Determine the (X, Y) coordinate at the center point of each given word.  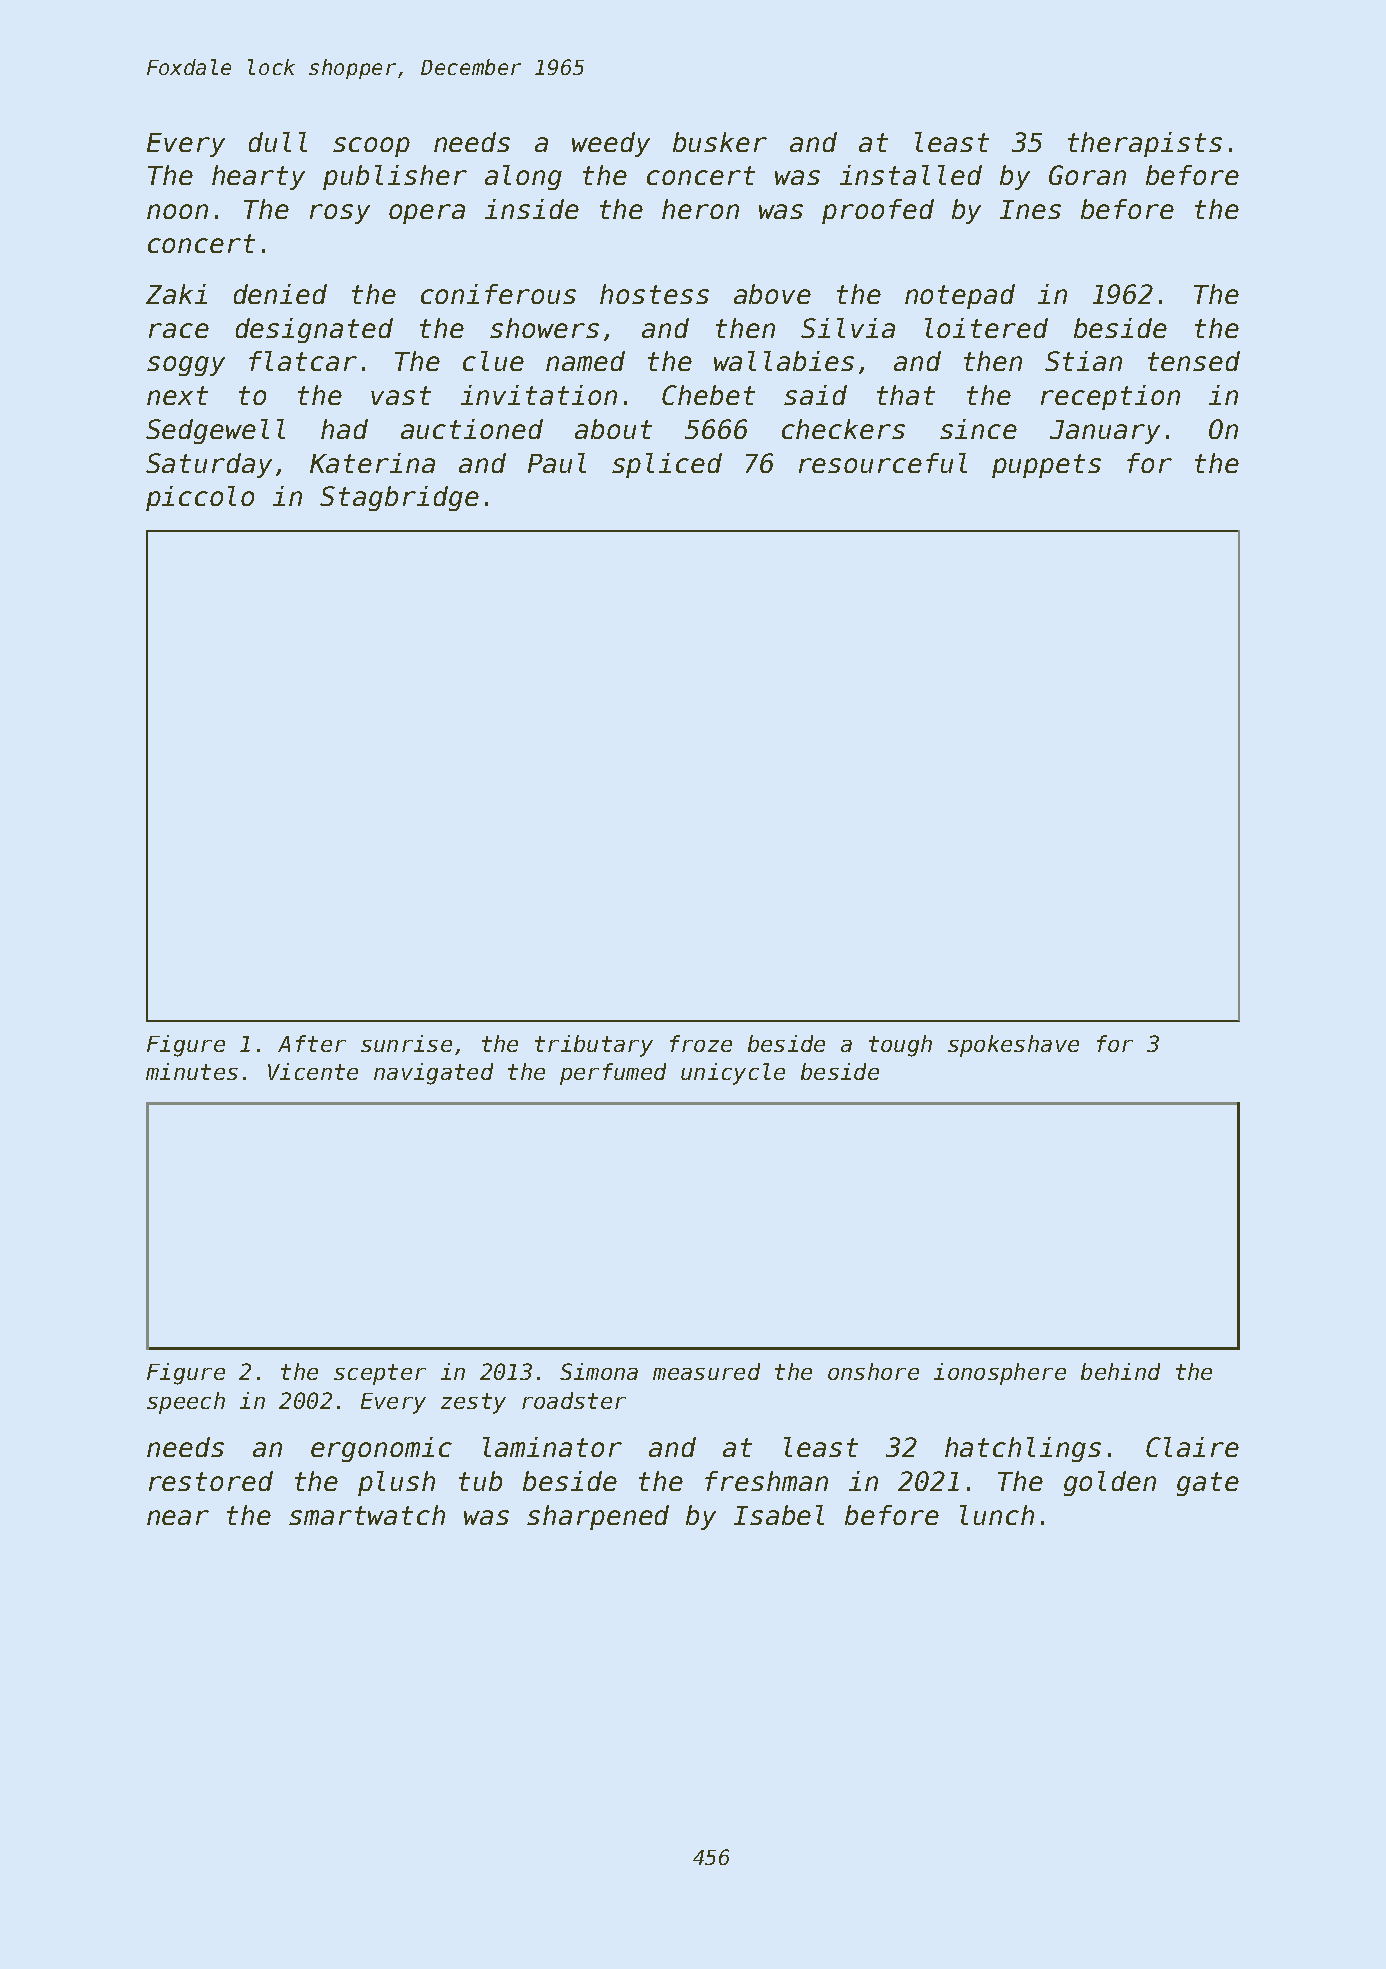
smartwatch (367, 1515)
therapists (1145, 144)
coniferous (498, 294)
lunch (997, 1515)
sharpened (598, 1517)
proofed (878, 211)
